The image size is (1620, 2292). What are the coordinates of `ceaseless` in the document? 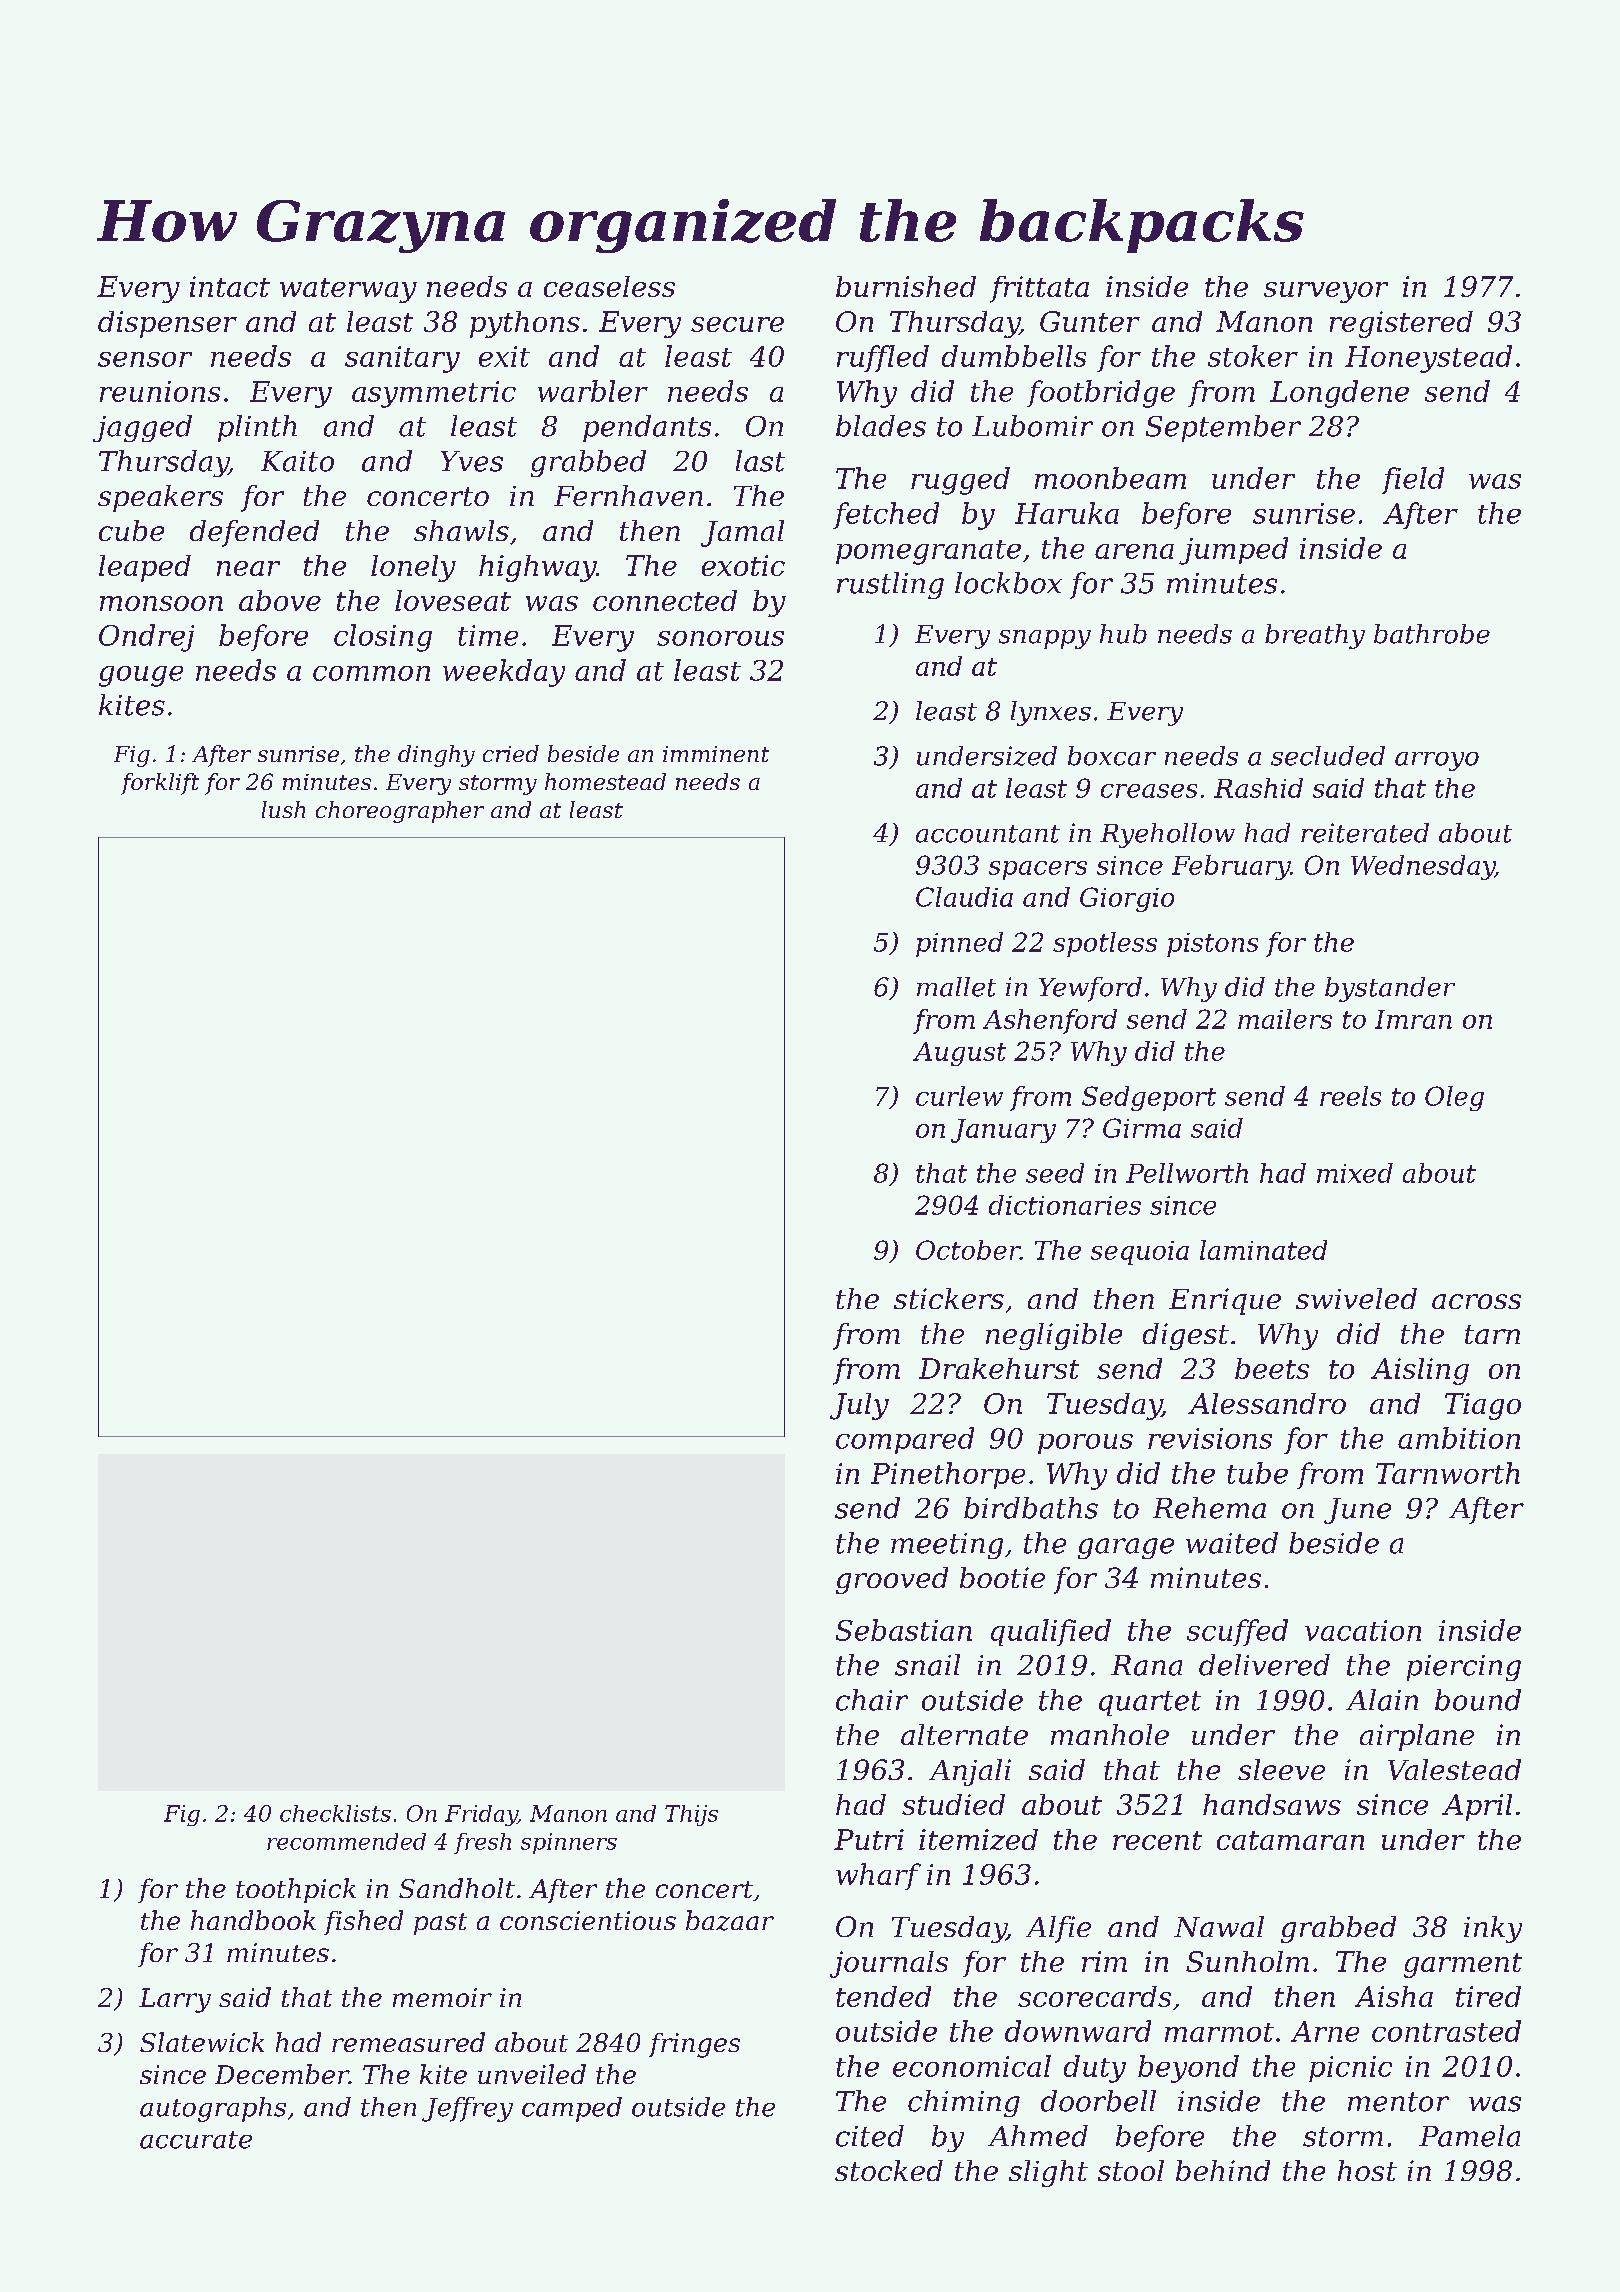 It's located at (609, 286).
